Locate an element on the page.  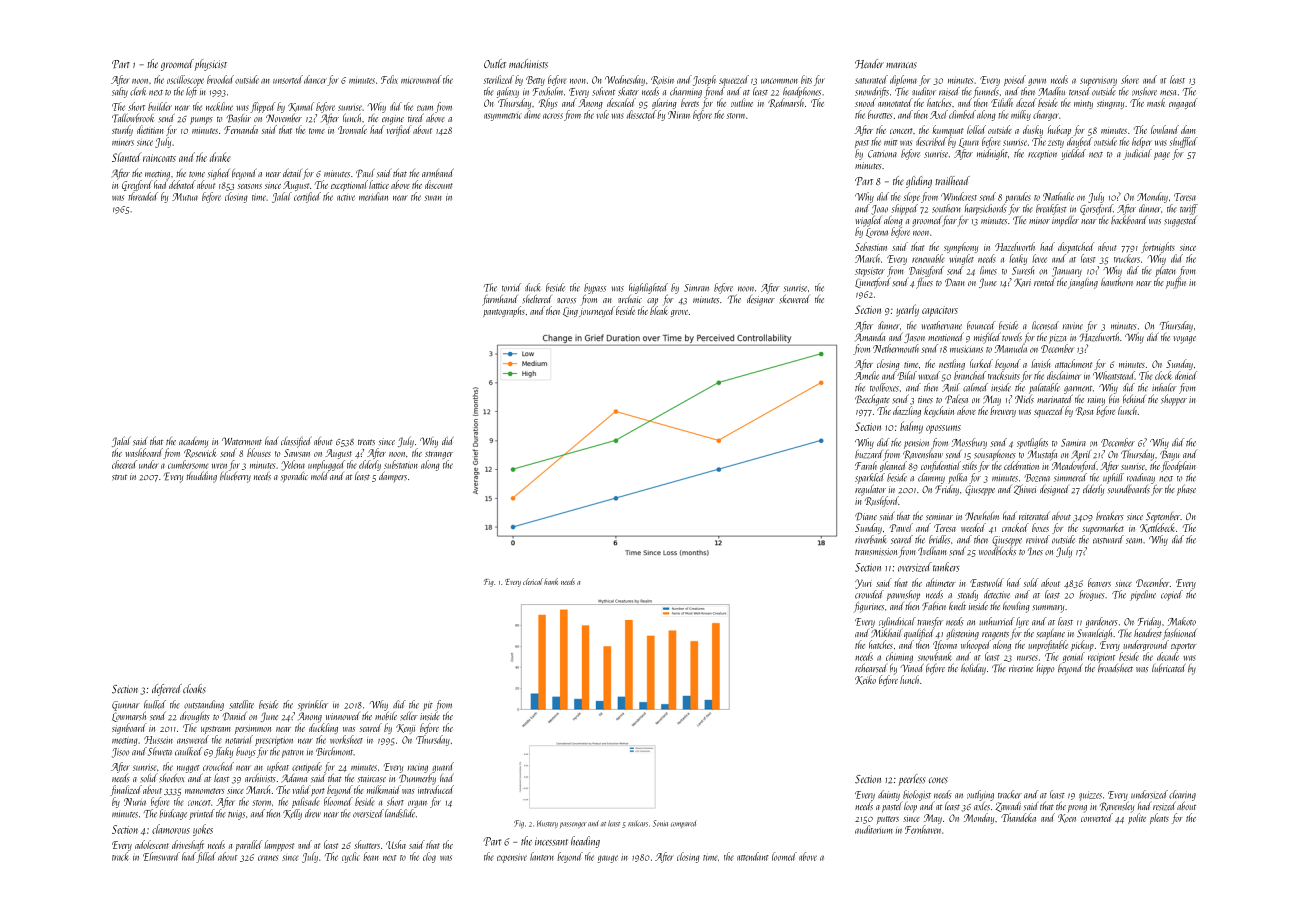
patron is located at coordinates (293, 754).
